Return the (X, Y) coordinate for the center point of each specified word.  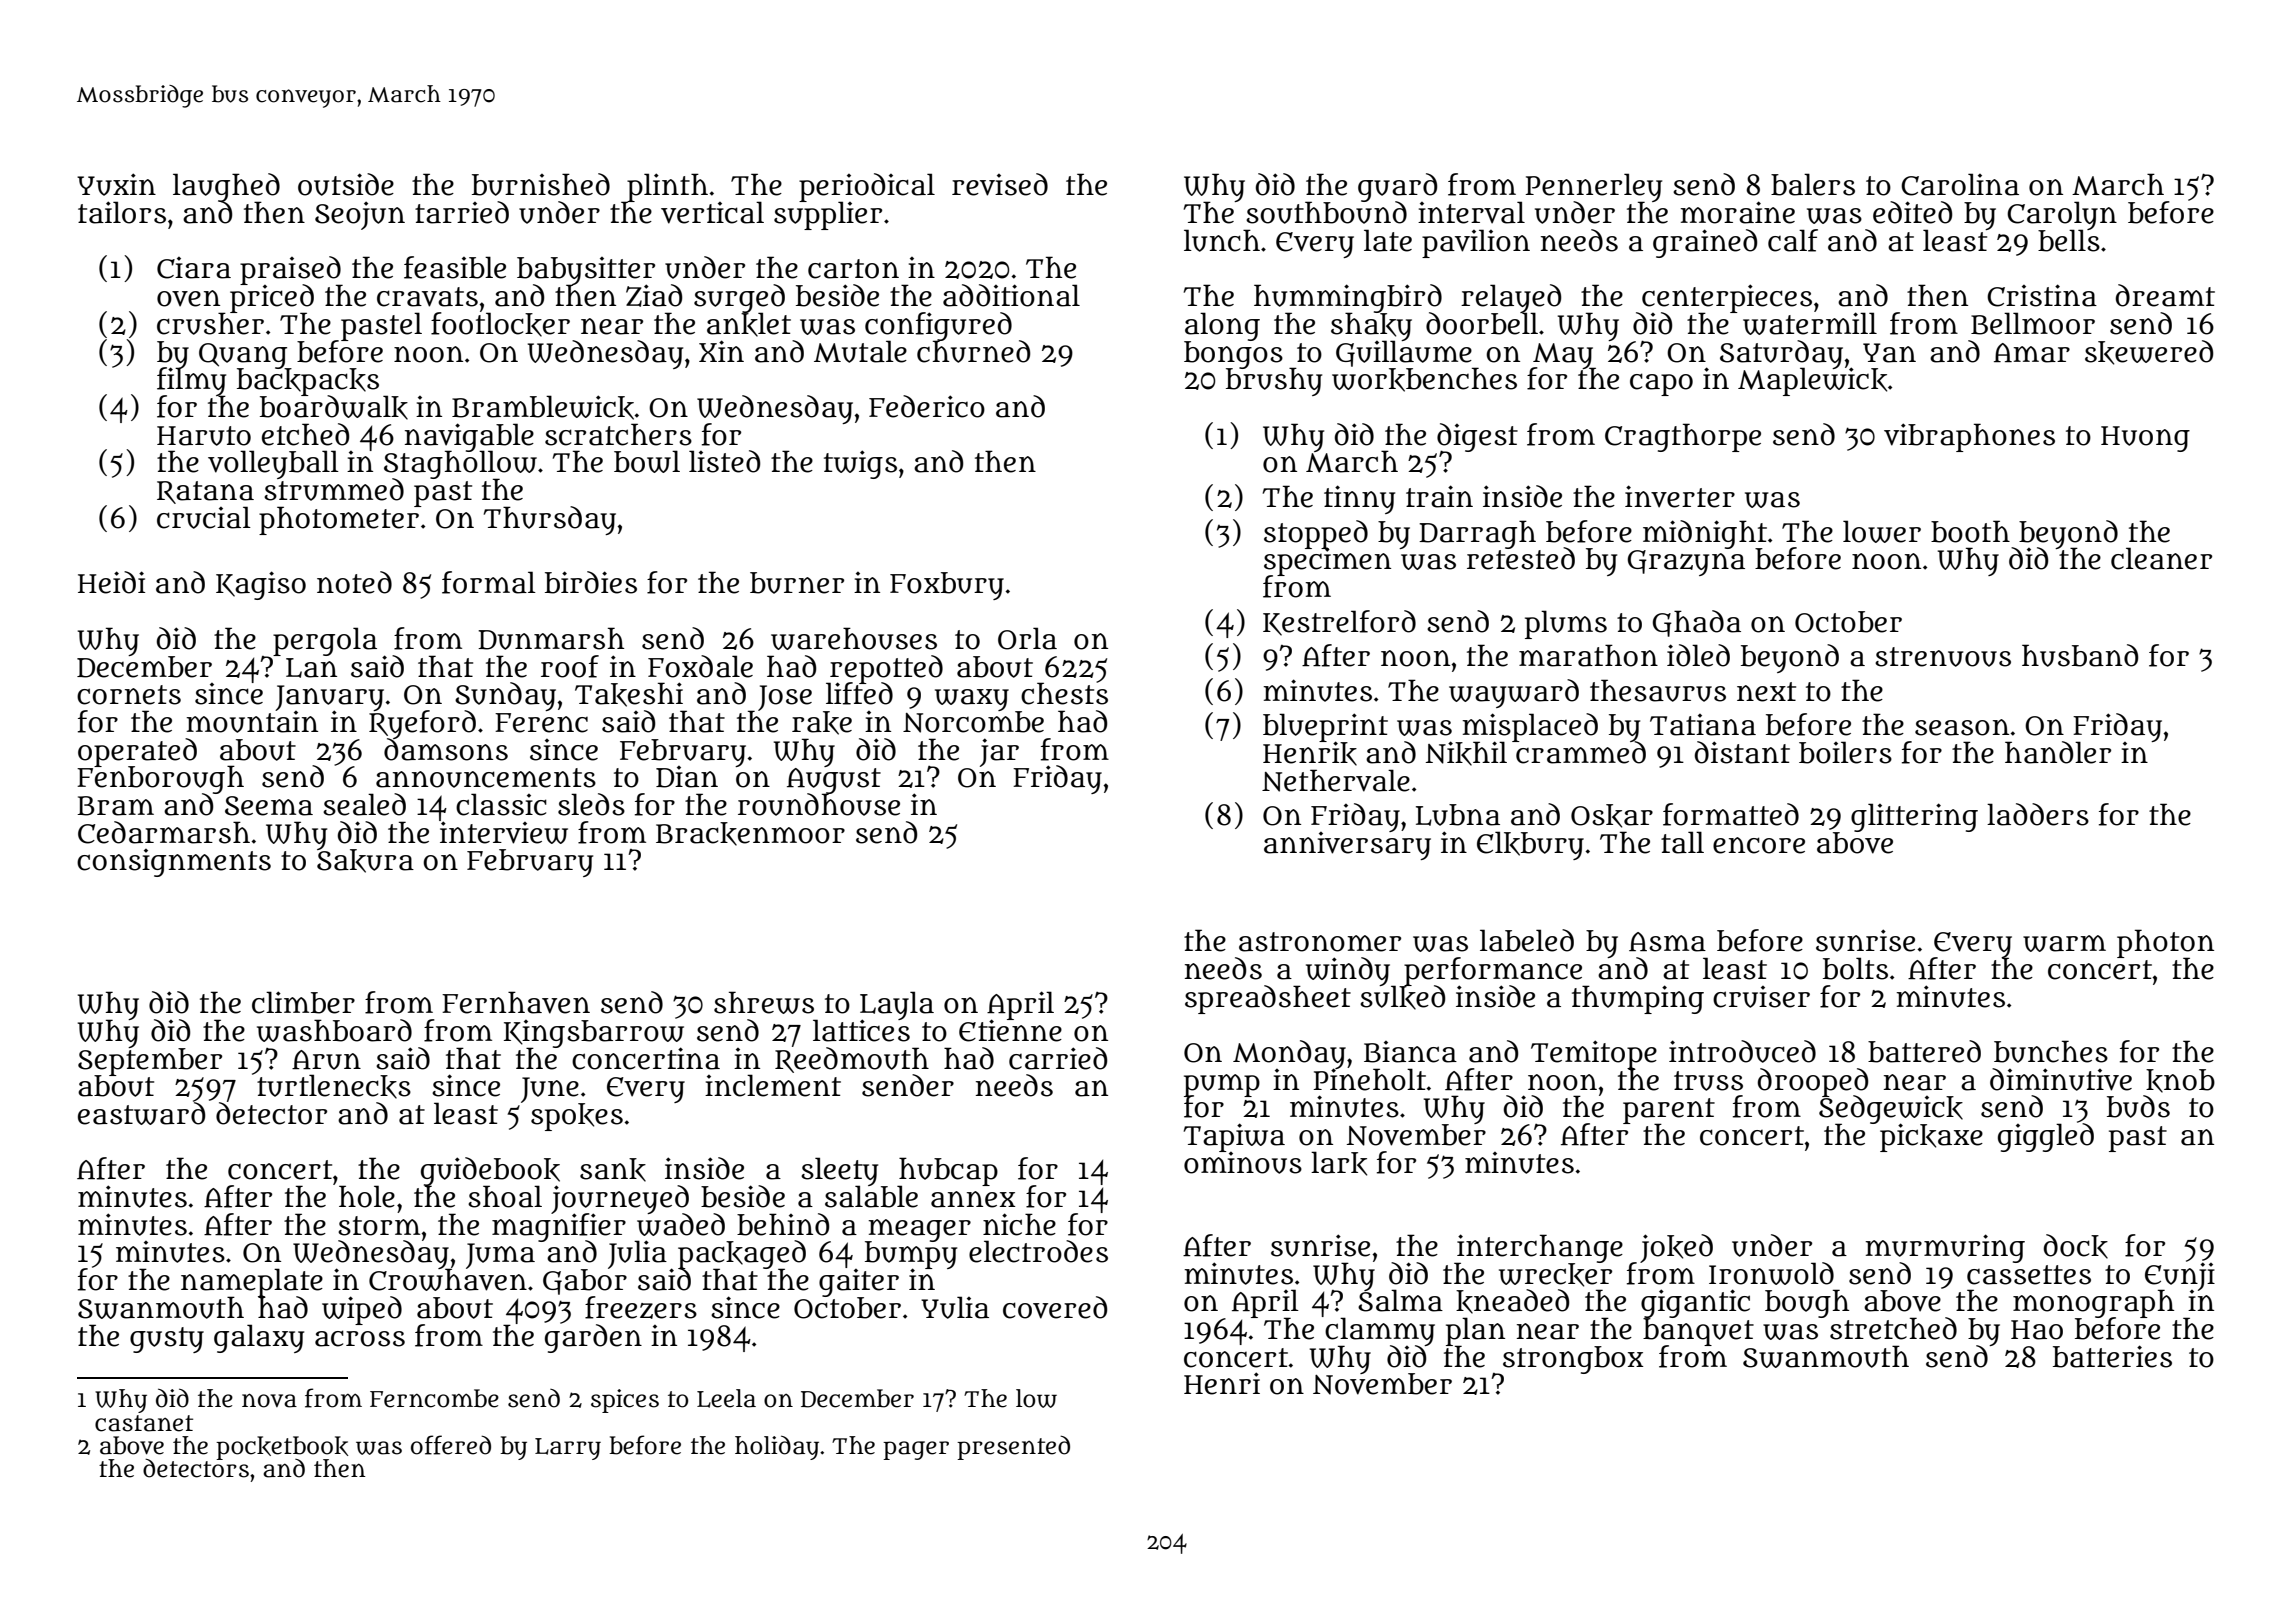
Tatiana (1703, 725)
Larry (568, 1449)
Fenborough (160, 780)
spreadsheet (1268, 999)
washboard (334, 1030)
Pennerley (1594, 187)
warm (2064, 943)
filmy (191, 382)
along (1222, 326)
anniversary (1347, 846)
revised (1000, 184)
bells (2069, 241)
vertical (712, 212)
